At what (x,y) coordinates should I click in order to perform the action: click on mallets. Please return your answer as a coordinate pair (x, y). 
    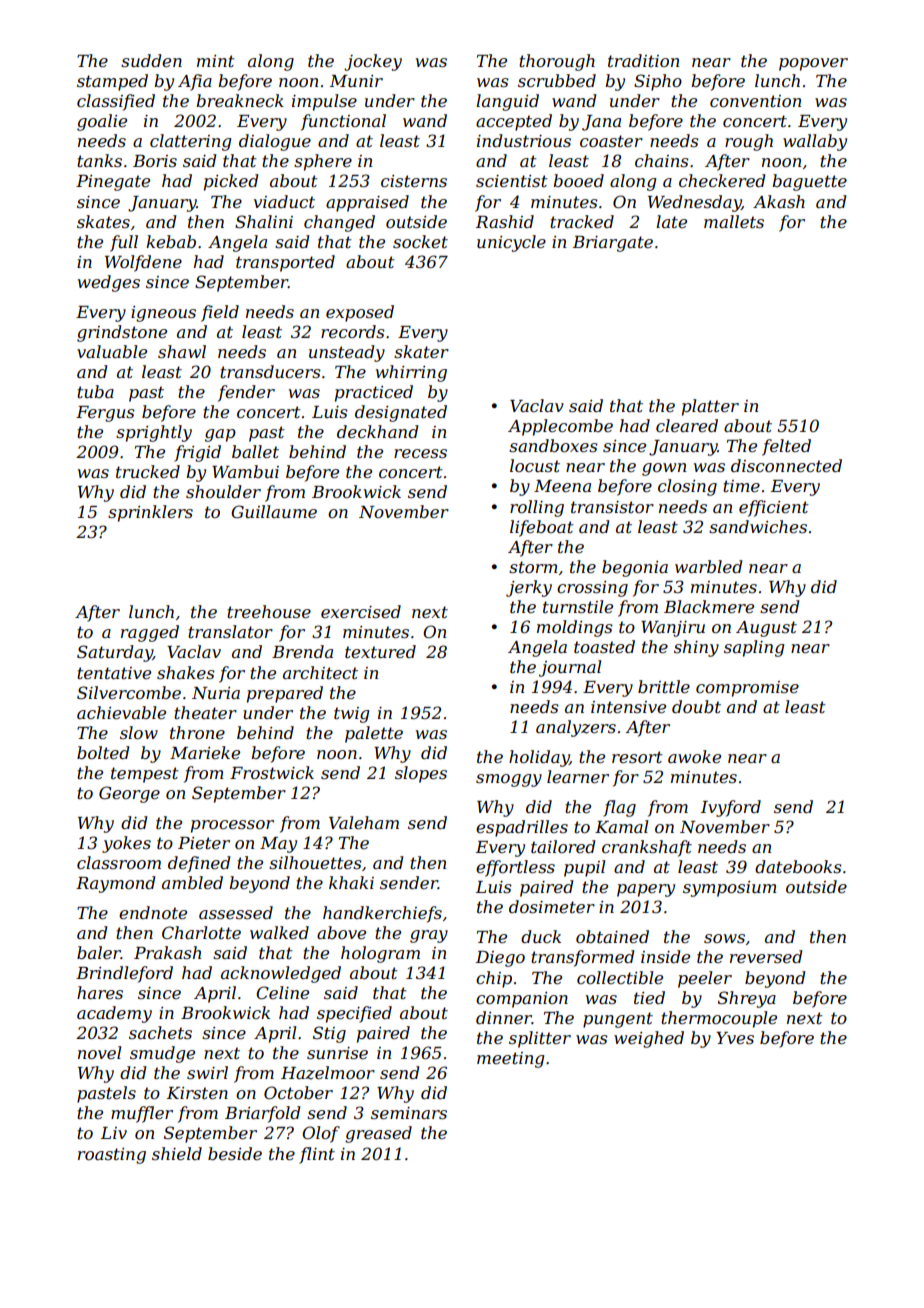
    Looking at the image, I should click on (734, 221).
